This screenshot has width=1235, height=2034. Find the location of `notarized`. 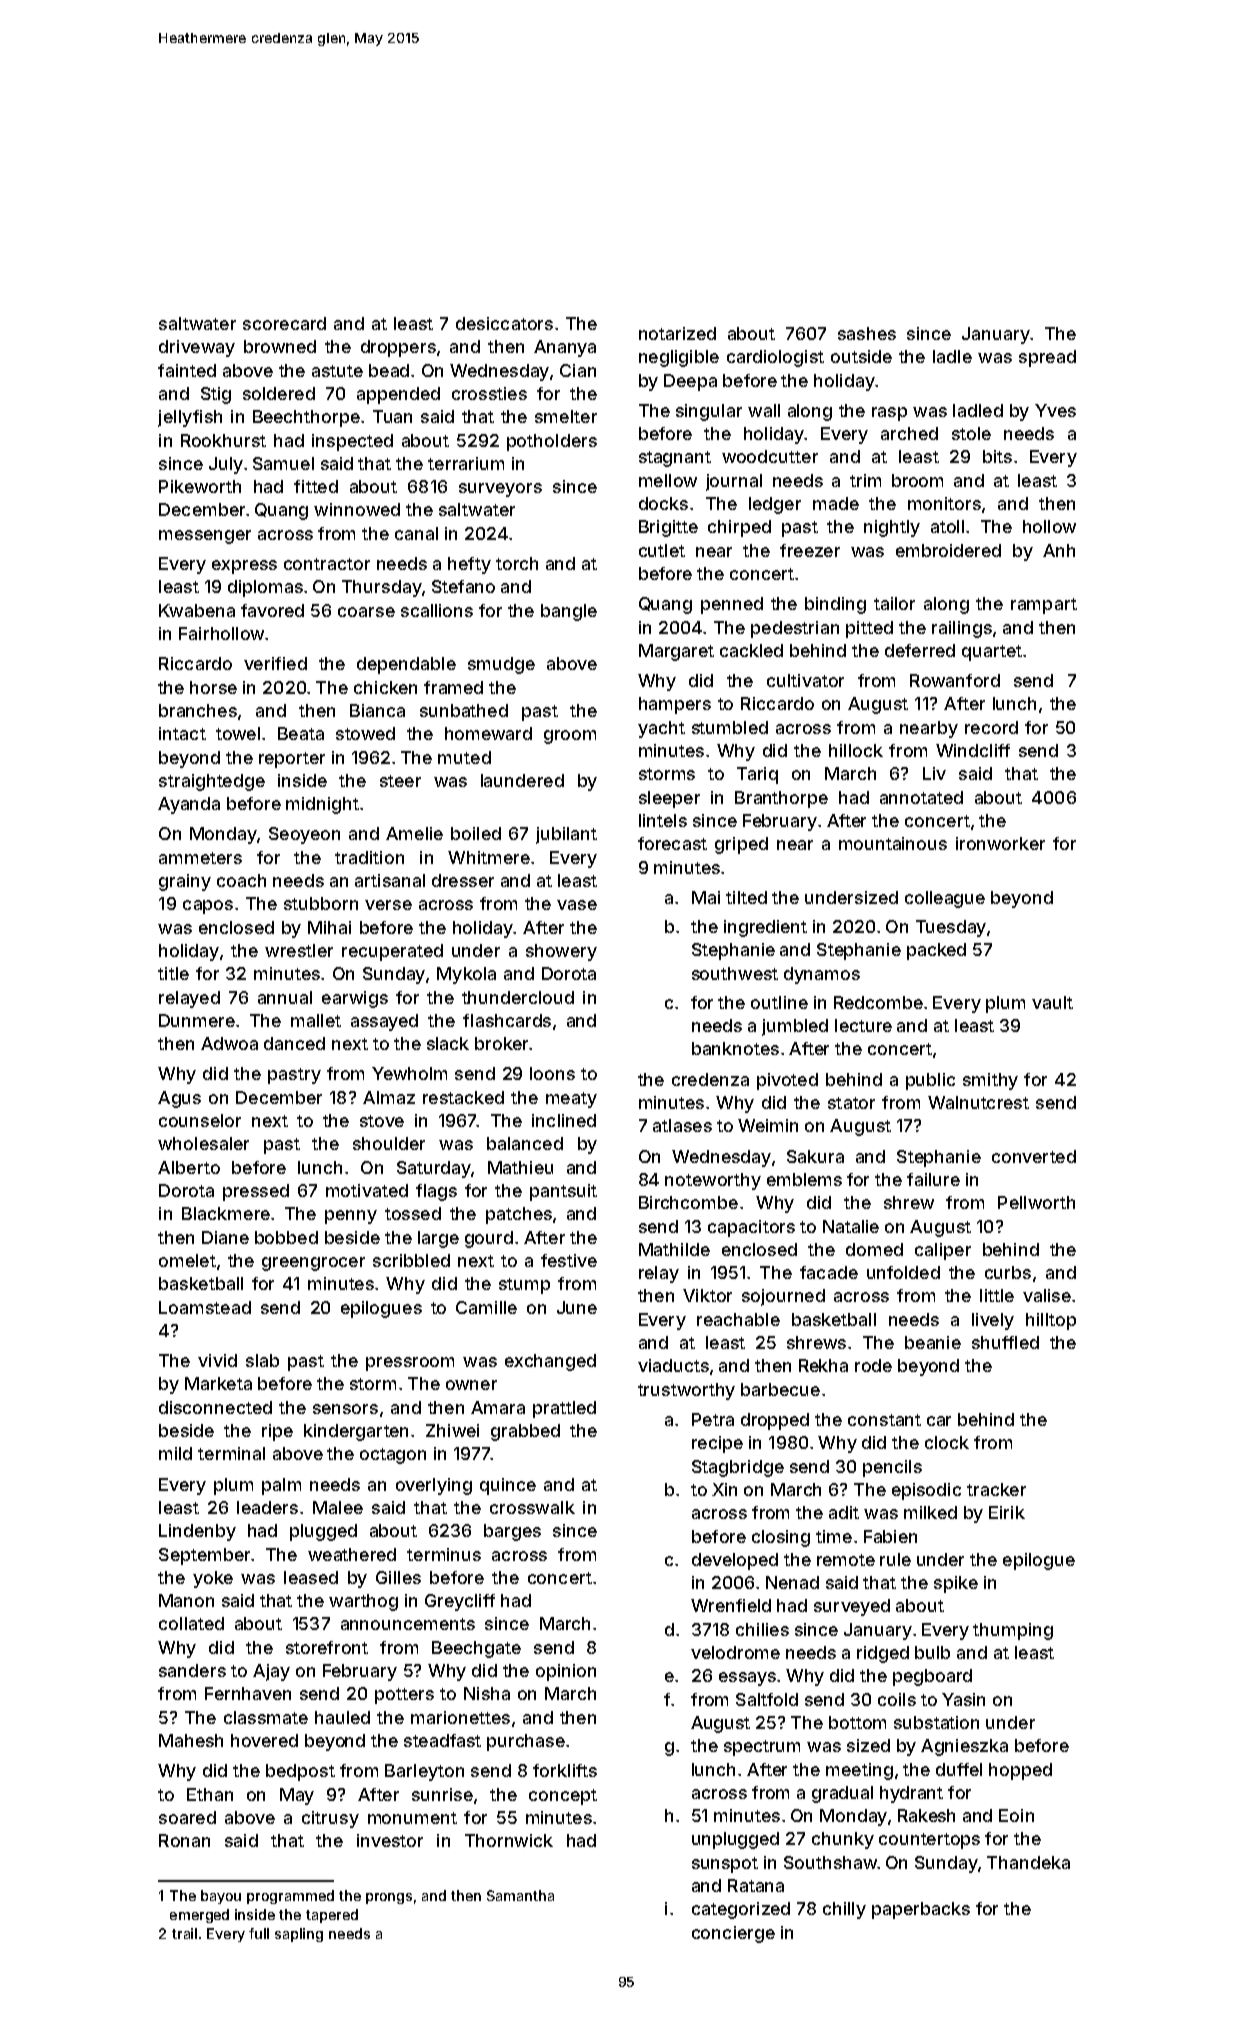

notarized is located at coordinates (677, 333).
